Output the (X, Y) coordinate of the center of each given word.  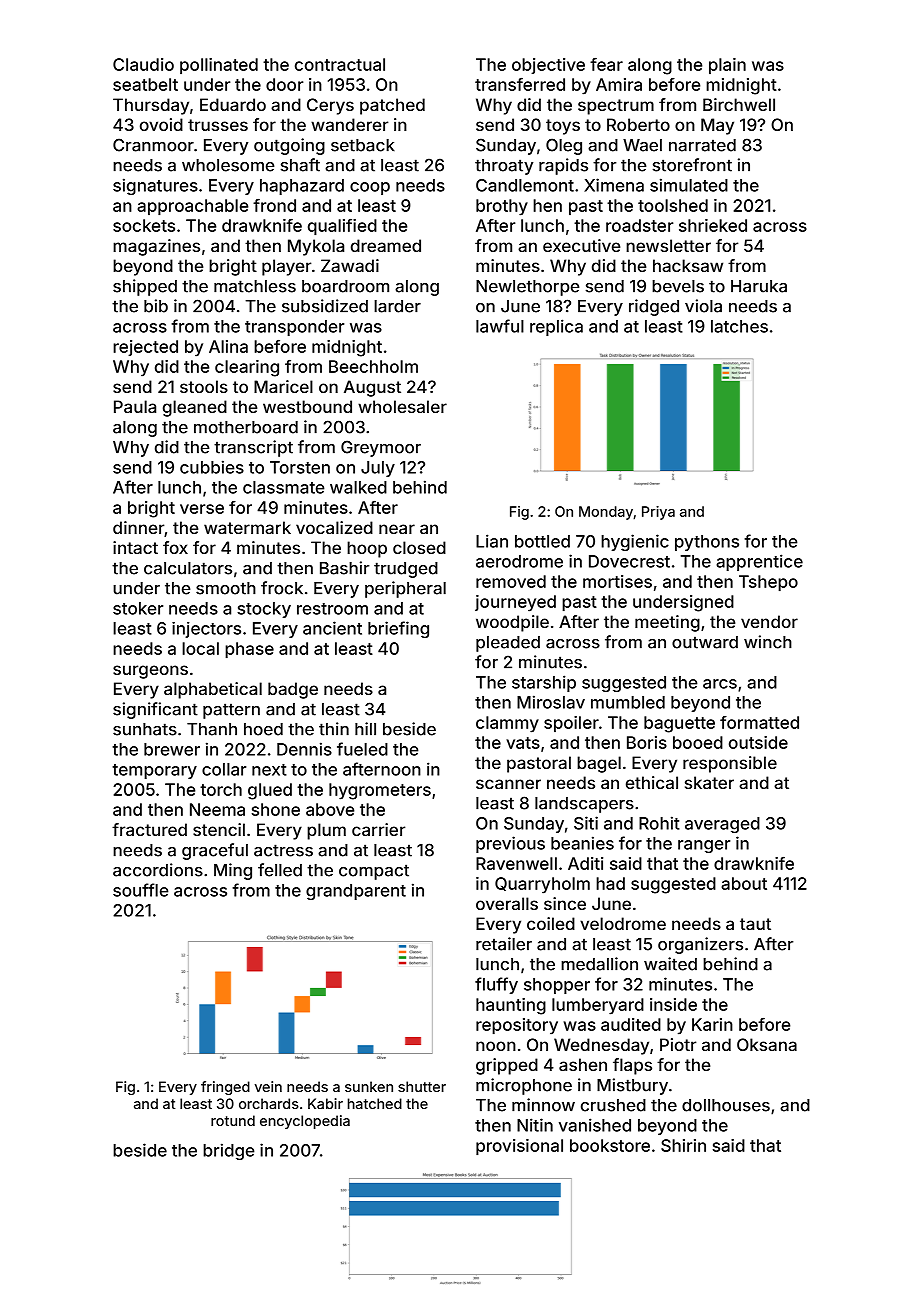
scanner (508, 784)
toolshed (673, 205)
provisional (519, 1147)
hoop (367, 549)
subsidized (325, 306)
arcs (720, 684)
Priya (658, 513)
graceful (215, 851)
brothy (502, 207)
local (200, 648)
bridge (228, 1151)
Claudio (143, 64)
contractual (340, 64)
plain (727, 66)
